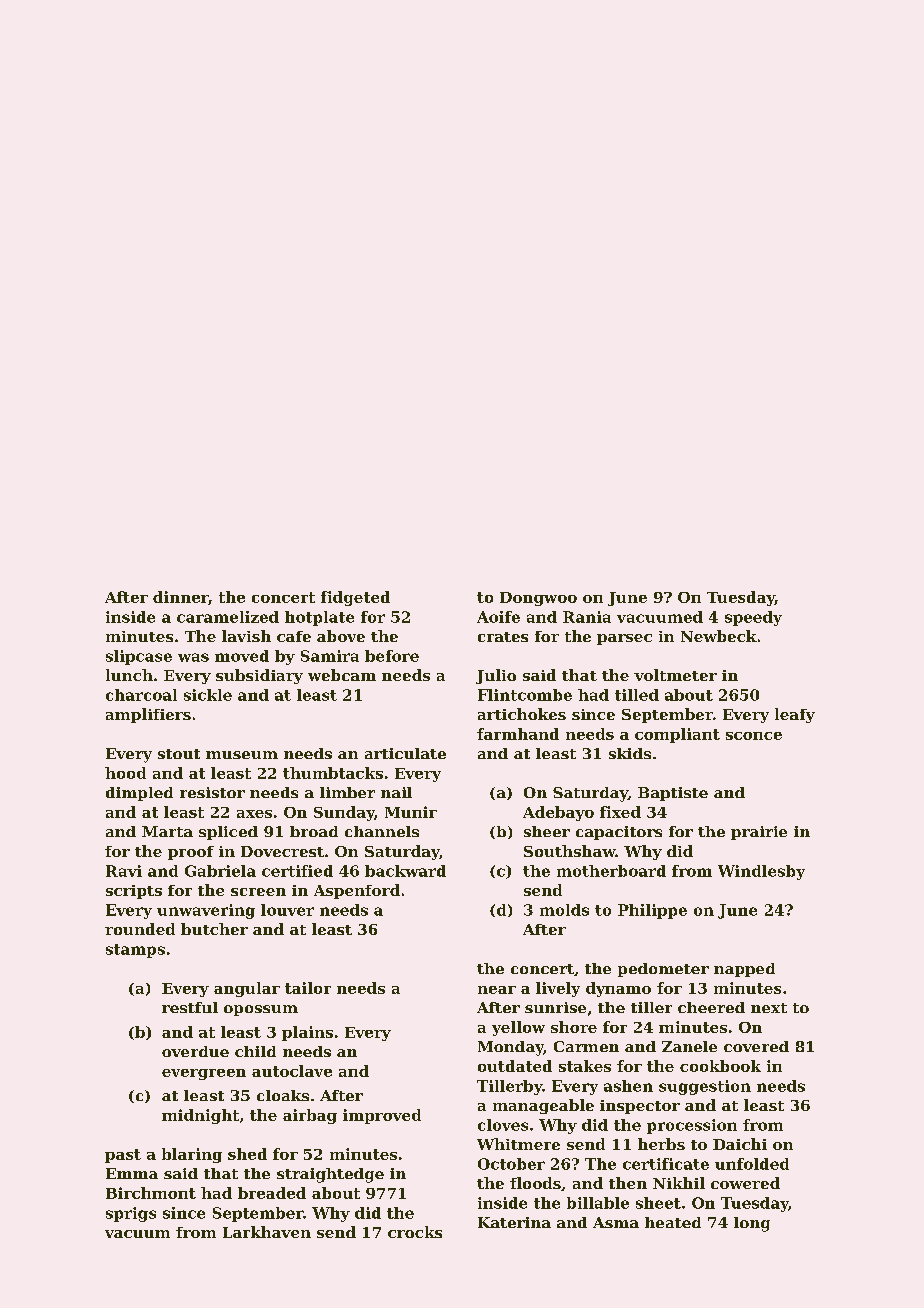  I want to click on articulate, so click(405, 753).
